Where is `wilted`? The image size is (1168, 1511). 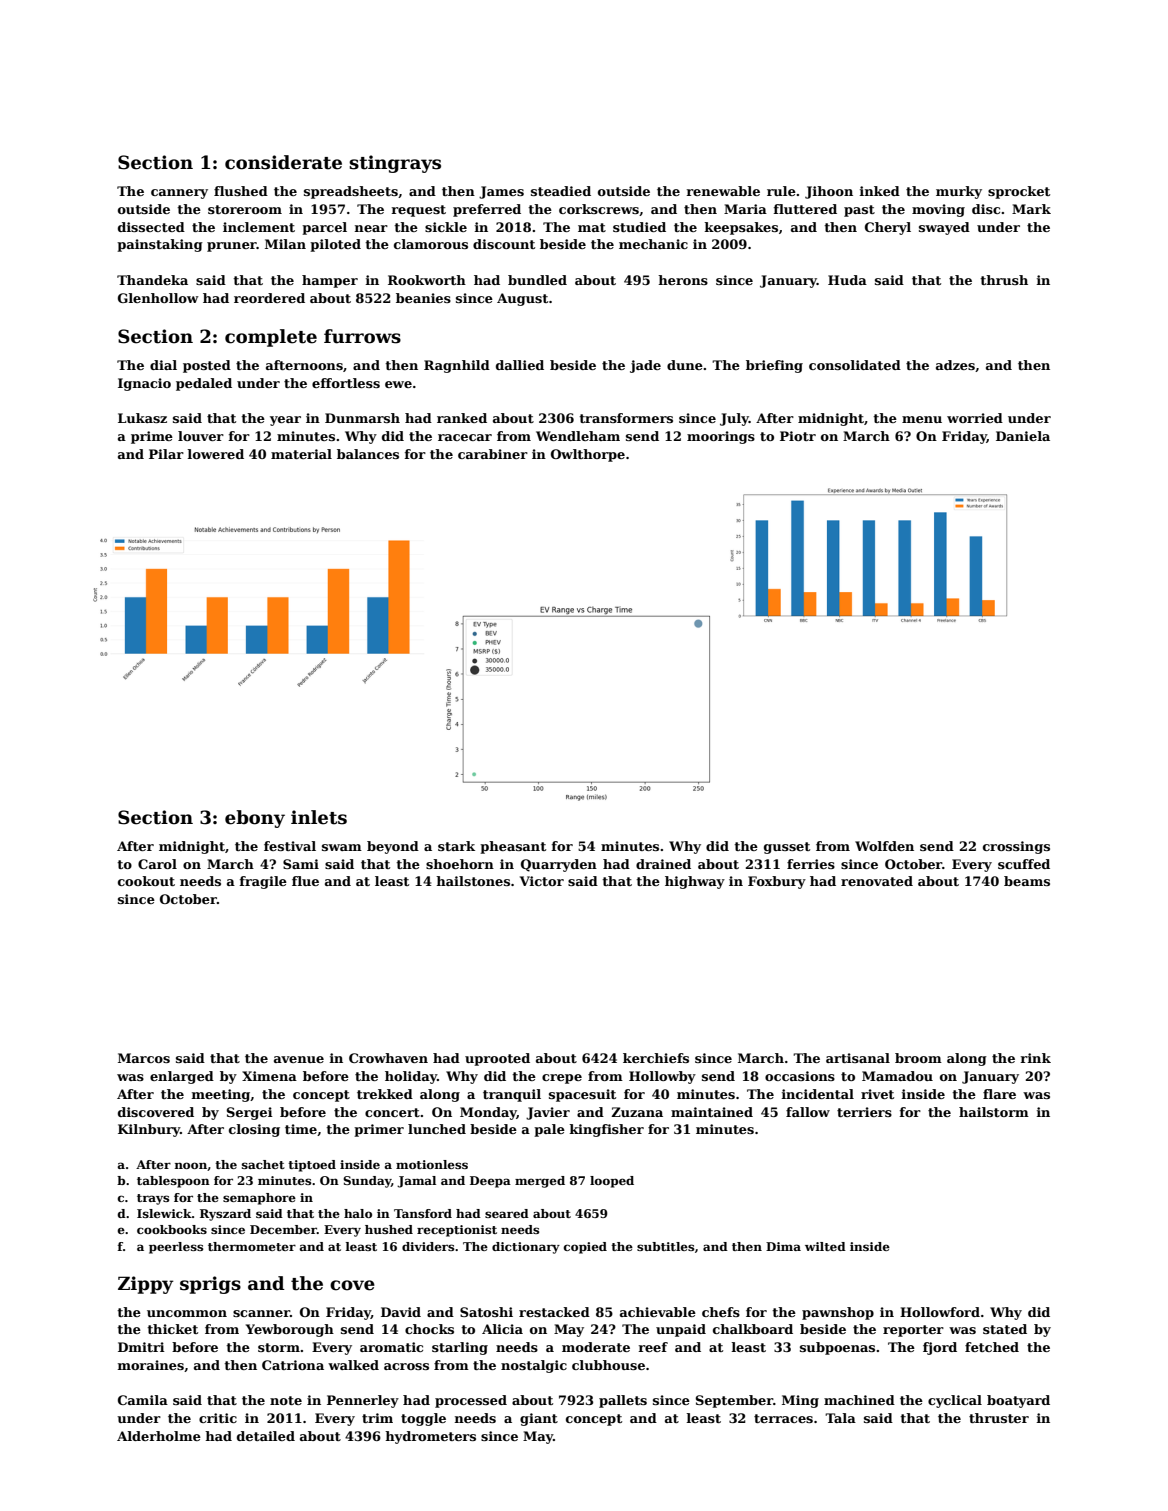
wilted is located at coordinates (825, 1246).
